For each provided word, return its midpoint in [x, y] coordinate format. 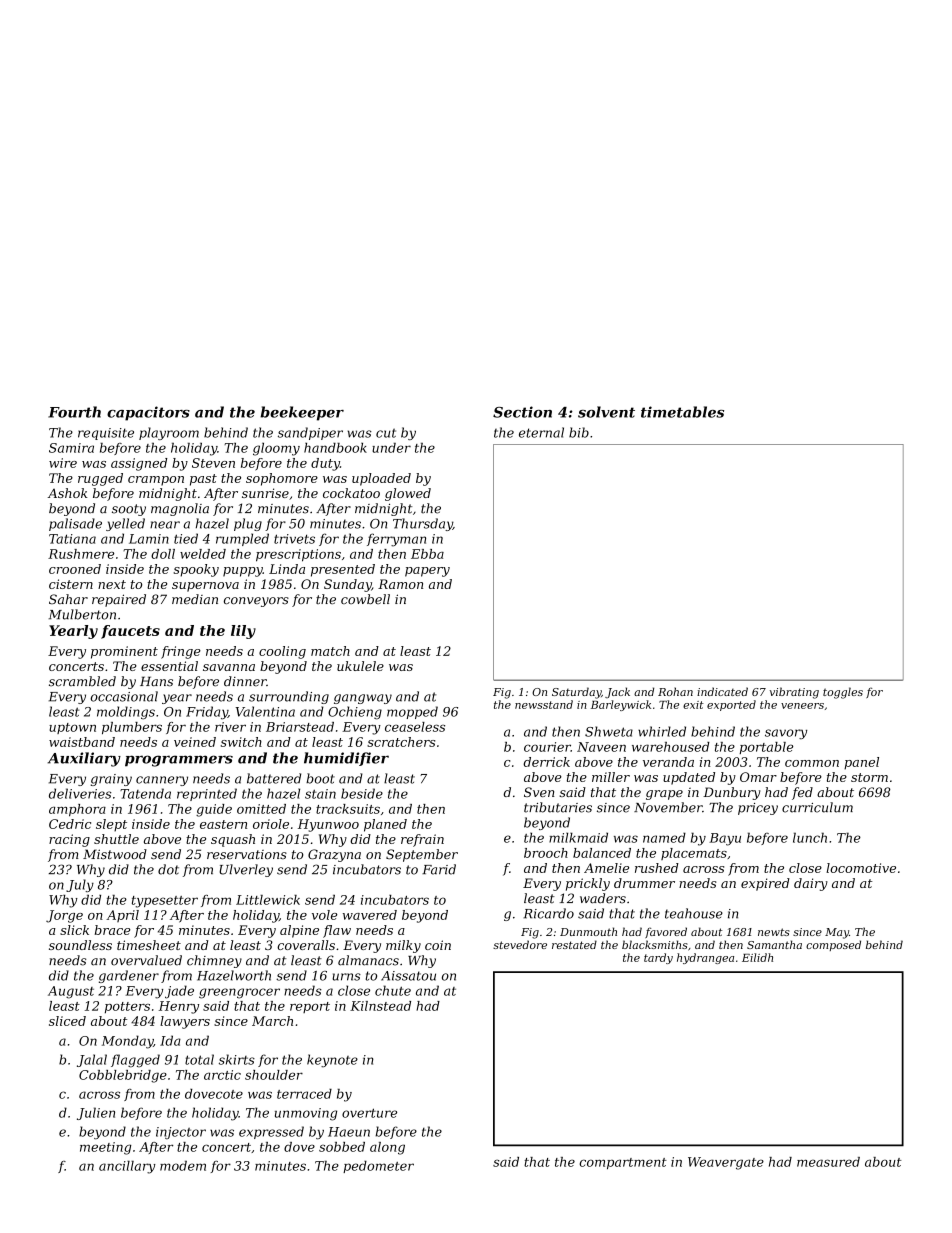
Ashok [68, 493]
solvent [606, 412]
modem [183, 1166]
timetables [682, 412]
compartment [623, 1163]
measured [828, 1162]
